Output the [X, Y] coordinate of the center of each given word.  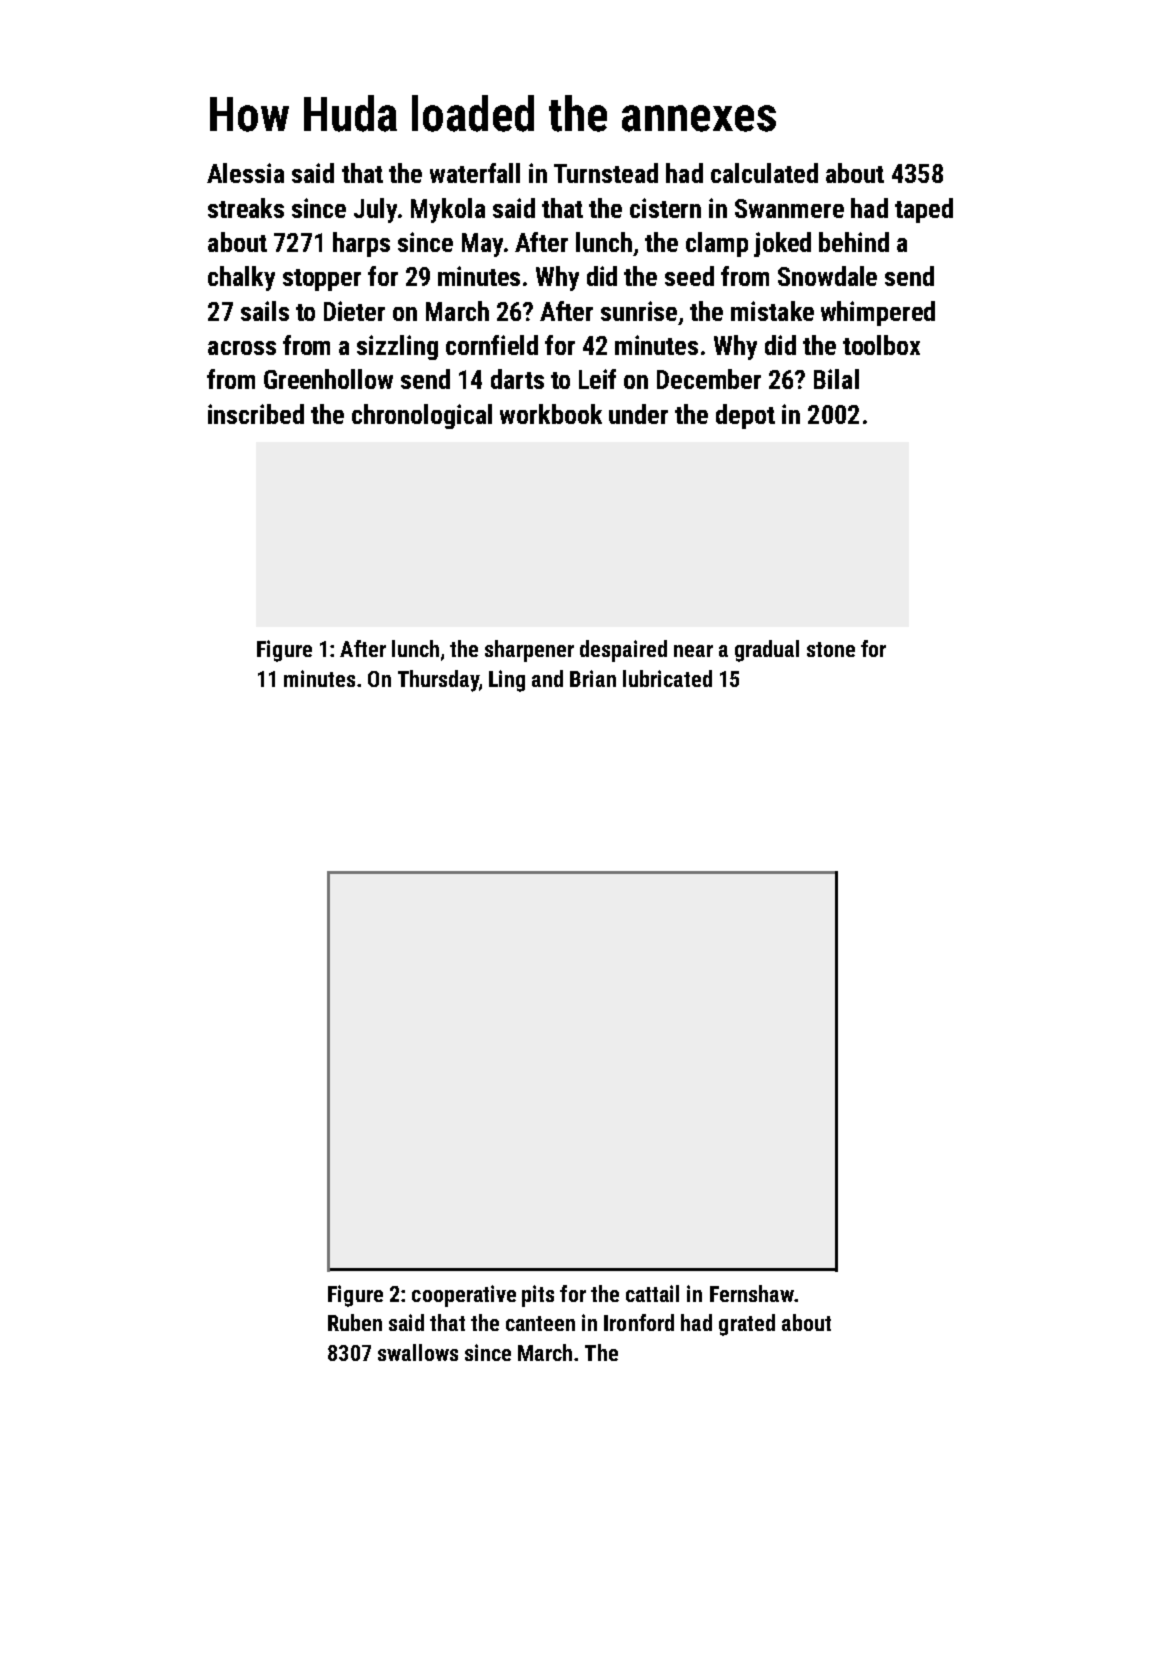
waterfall [475, 173]
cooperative [464, 1296]
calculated [764, 173]
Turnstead [606, 173]
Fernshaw [752, 1293]
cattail [652, 1293]
